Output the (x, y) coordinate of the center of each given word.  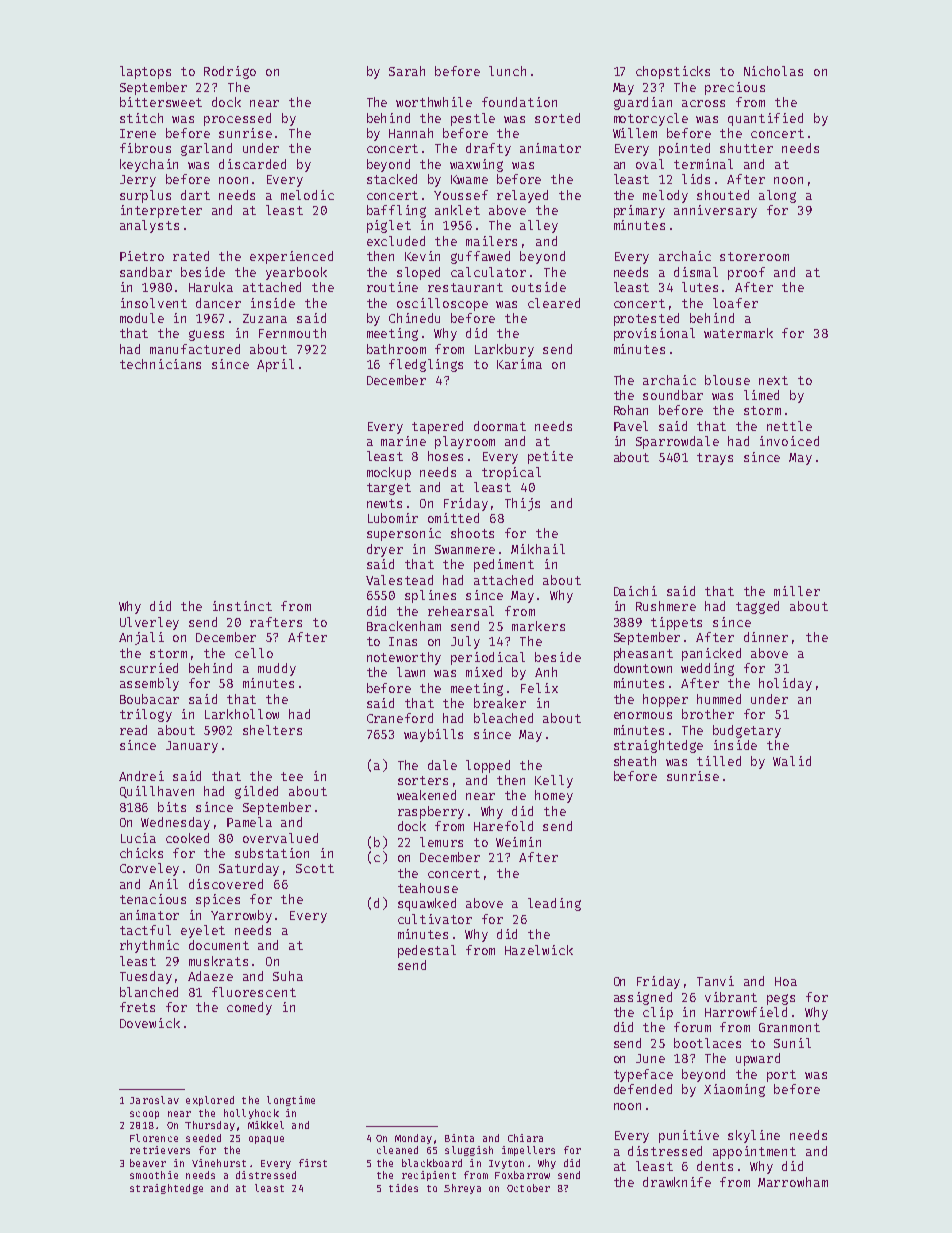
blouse (727, 380)
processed (237, 119)
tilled (719, 761)
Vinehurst (219, 1163)
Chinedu (414, 318)
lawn (411, 672)
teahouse (428, 888)
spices (218, 900)
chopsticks (673, 72)
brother (708, 714)
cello (254, 653)
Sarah (407, 71)
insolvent (154, 303)
